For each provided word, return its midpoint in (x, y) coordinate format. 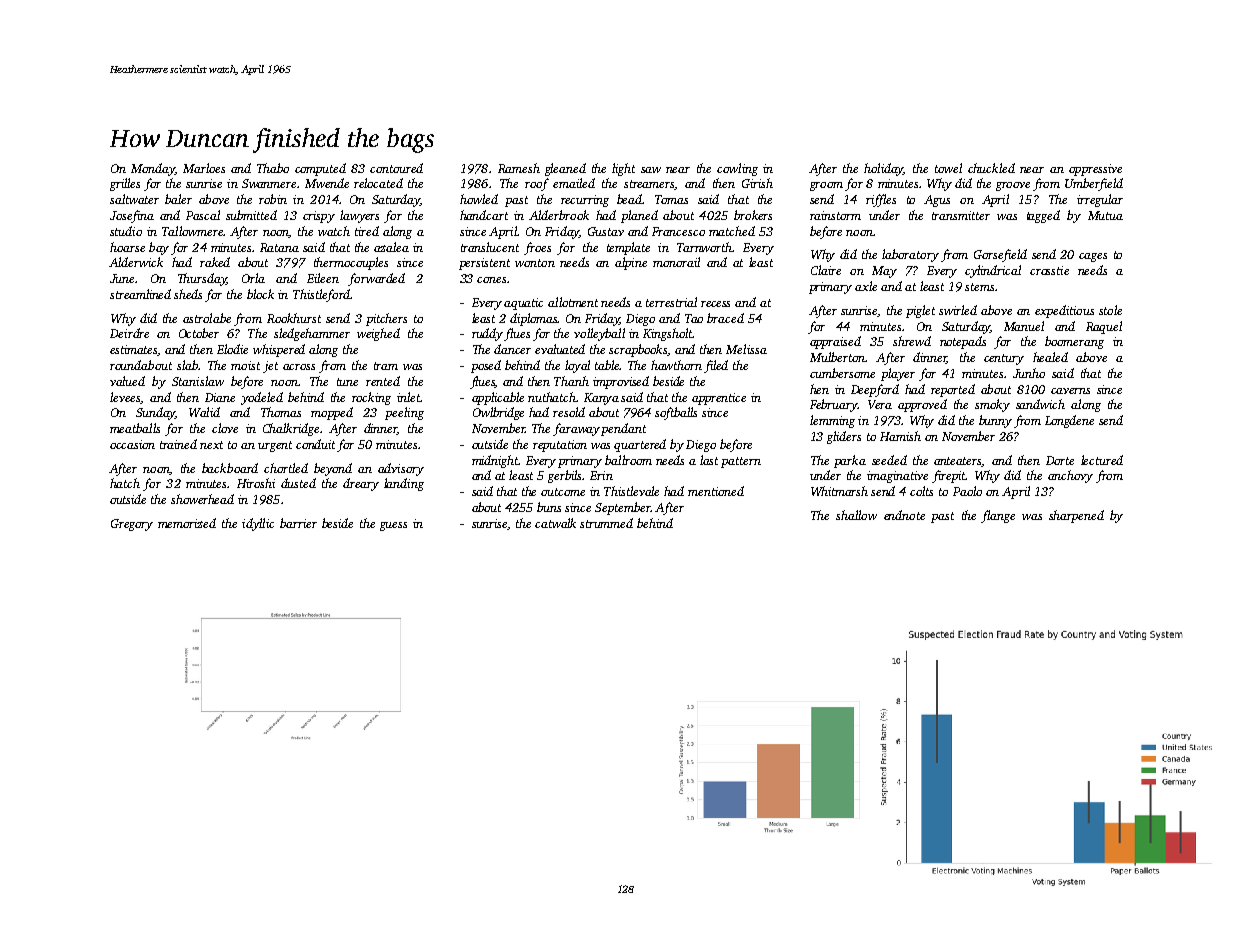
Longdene (1069, 421)
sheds (188, 294)
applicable (498, 398)
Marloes (204, 168)
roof (537, 184)
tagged (1043, 216)
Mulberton (837, 357)
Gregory (132, 525)
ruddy (487, 334)
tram (386, 366)
